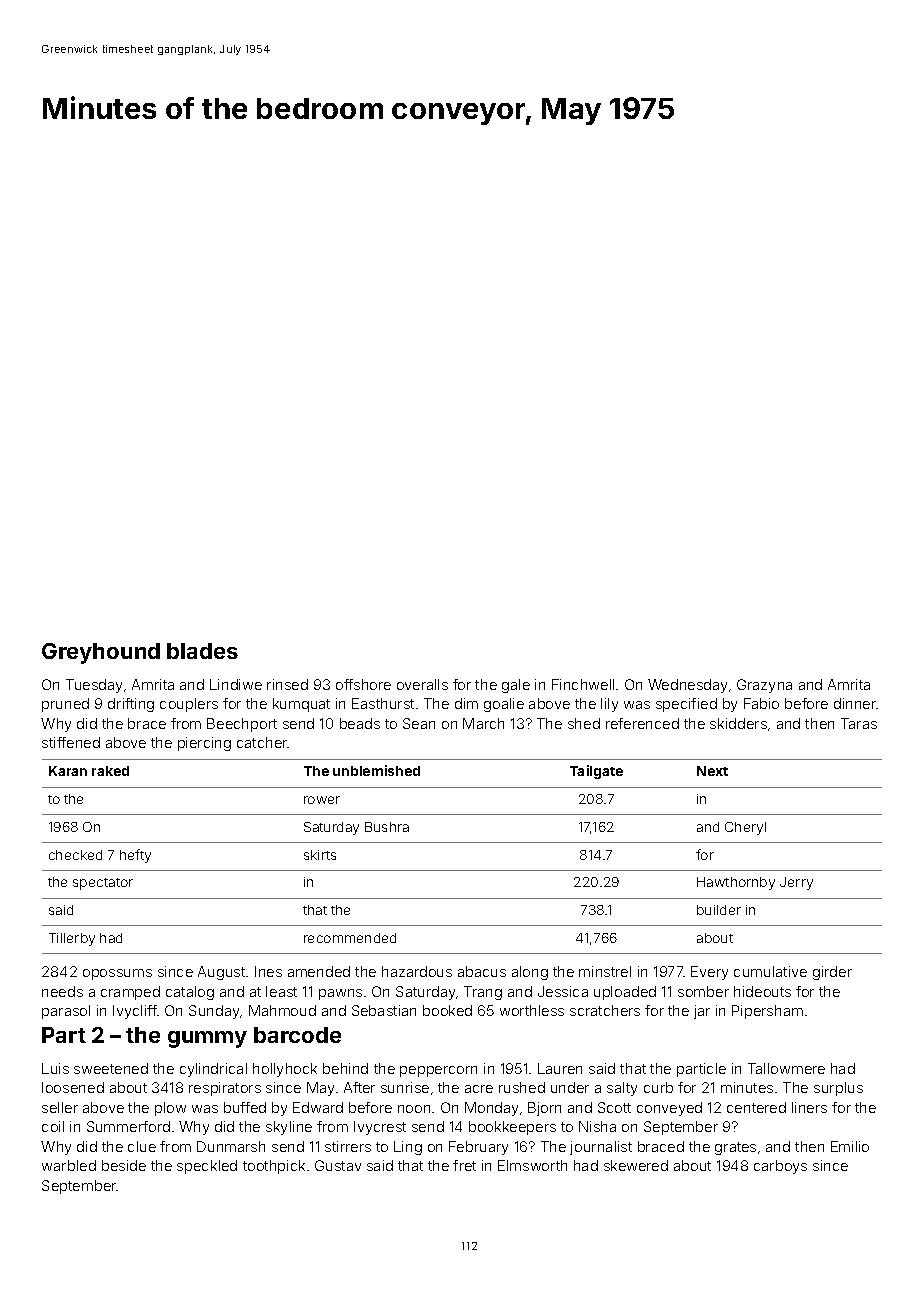 The width and height of the document is (924, 1308). Describe the element at coordinates (712, 771) in the document. I see `Next` at that location.
